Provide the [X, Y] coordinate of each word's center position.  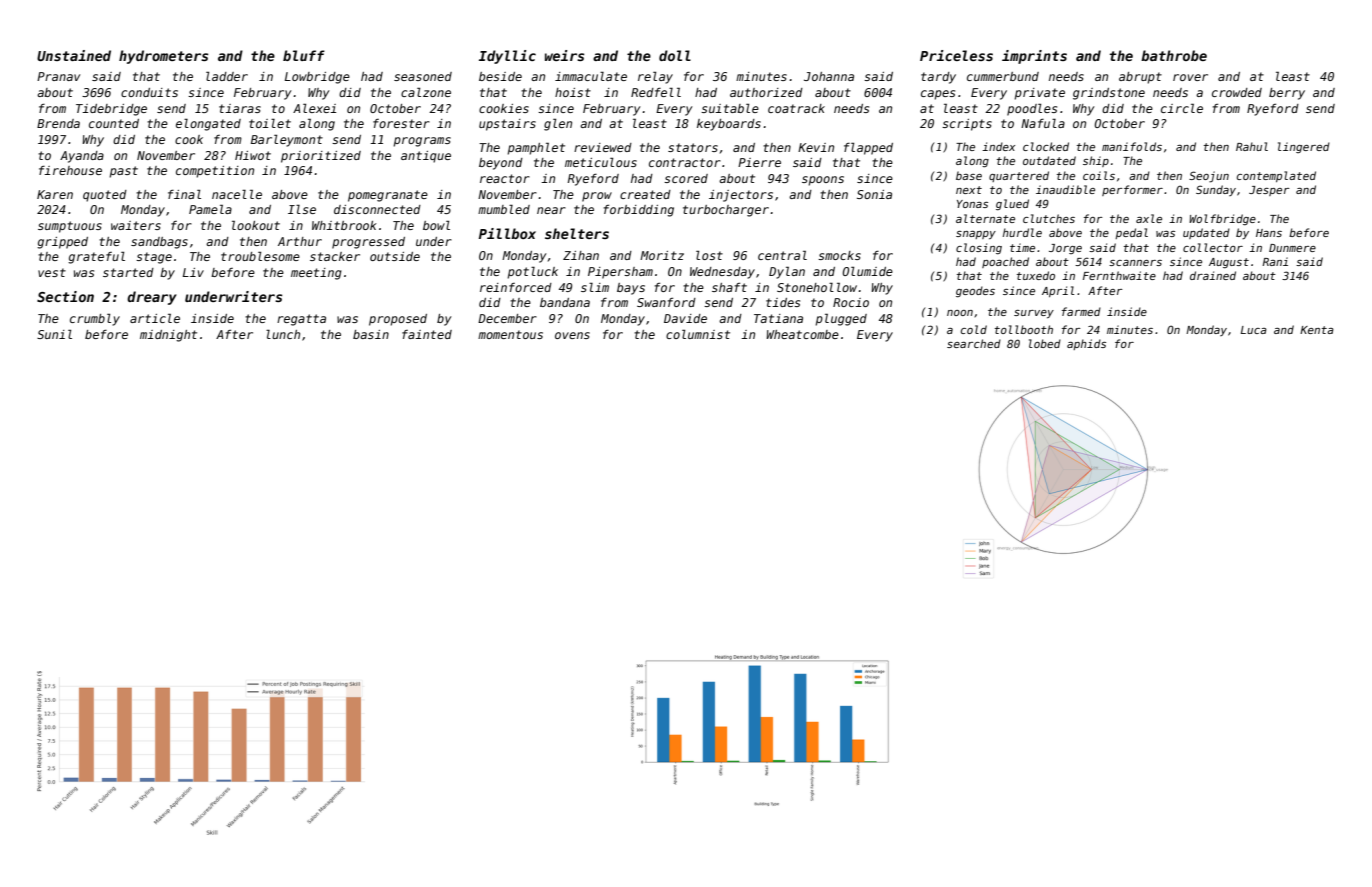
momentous [510, 334]
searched [974, 343]
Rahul [1252, 146]
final [184, 194]
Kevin [816, 147]
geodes [975, 291]
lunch [283, 334]
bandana [565, 302]
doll [675, 55]
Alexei [314, 108]
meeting [316, 274]
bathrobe [1174, 55]
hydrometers [163, 57]
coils [1099, 175]
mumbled [504, 209]
